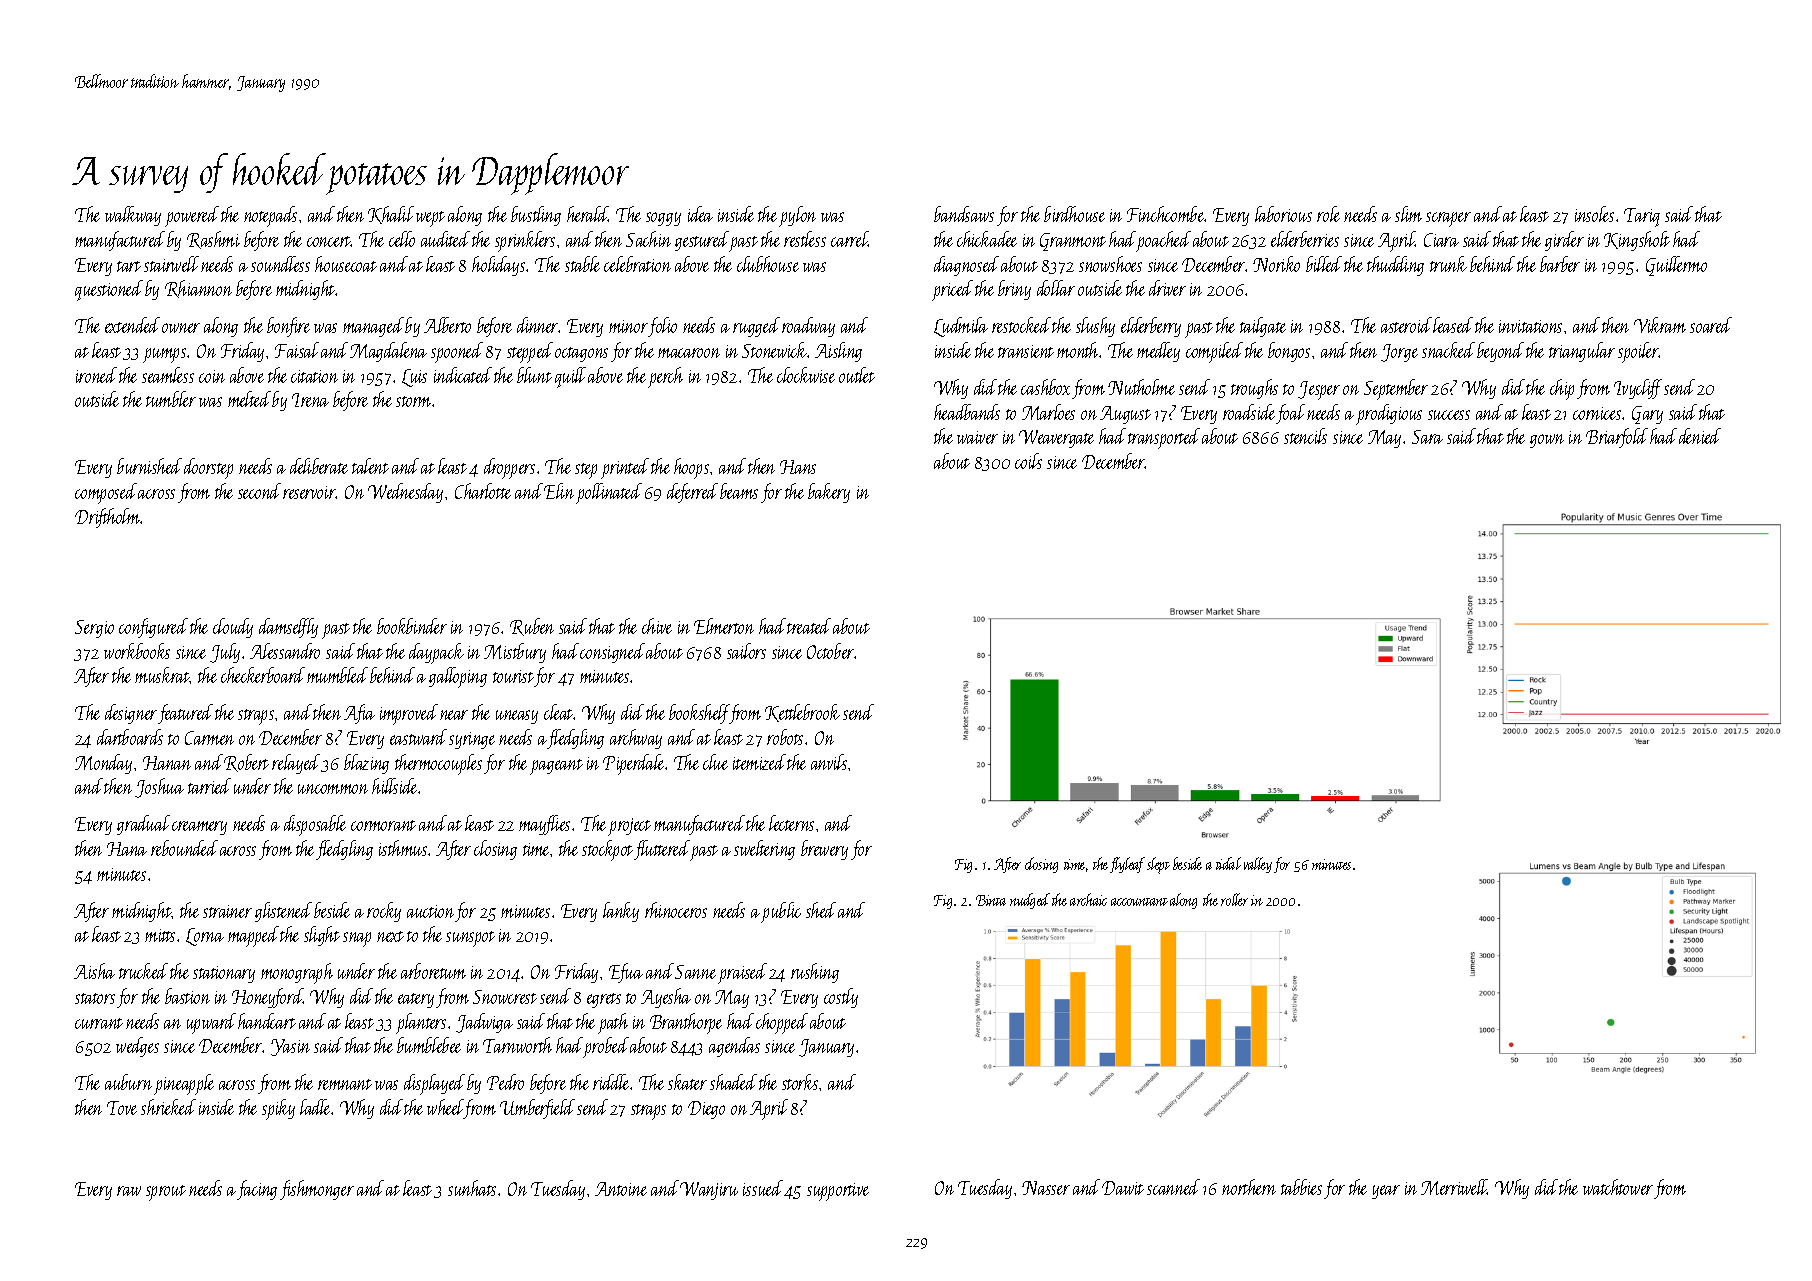  What do you see at coordinates (498, 266) in the page?
I see `holidays` at bounding box center [498, 266].
